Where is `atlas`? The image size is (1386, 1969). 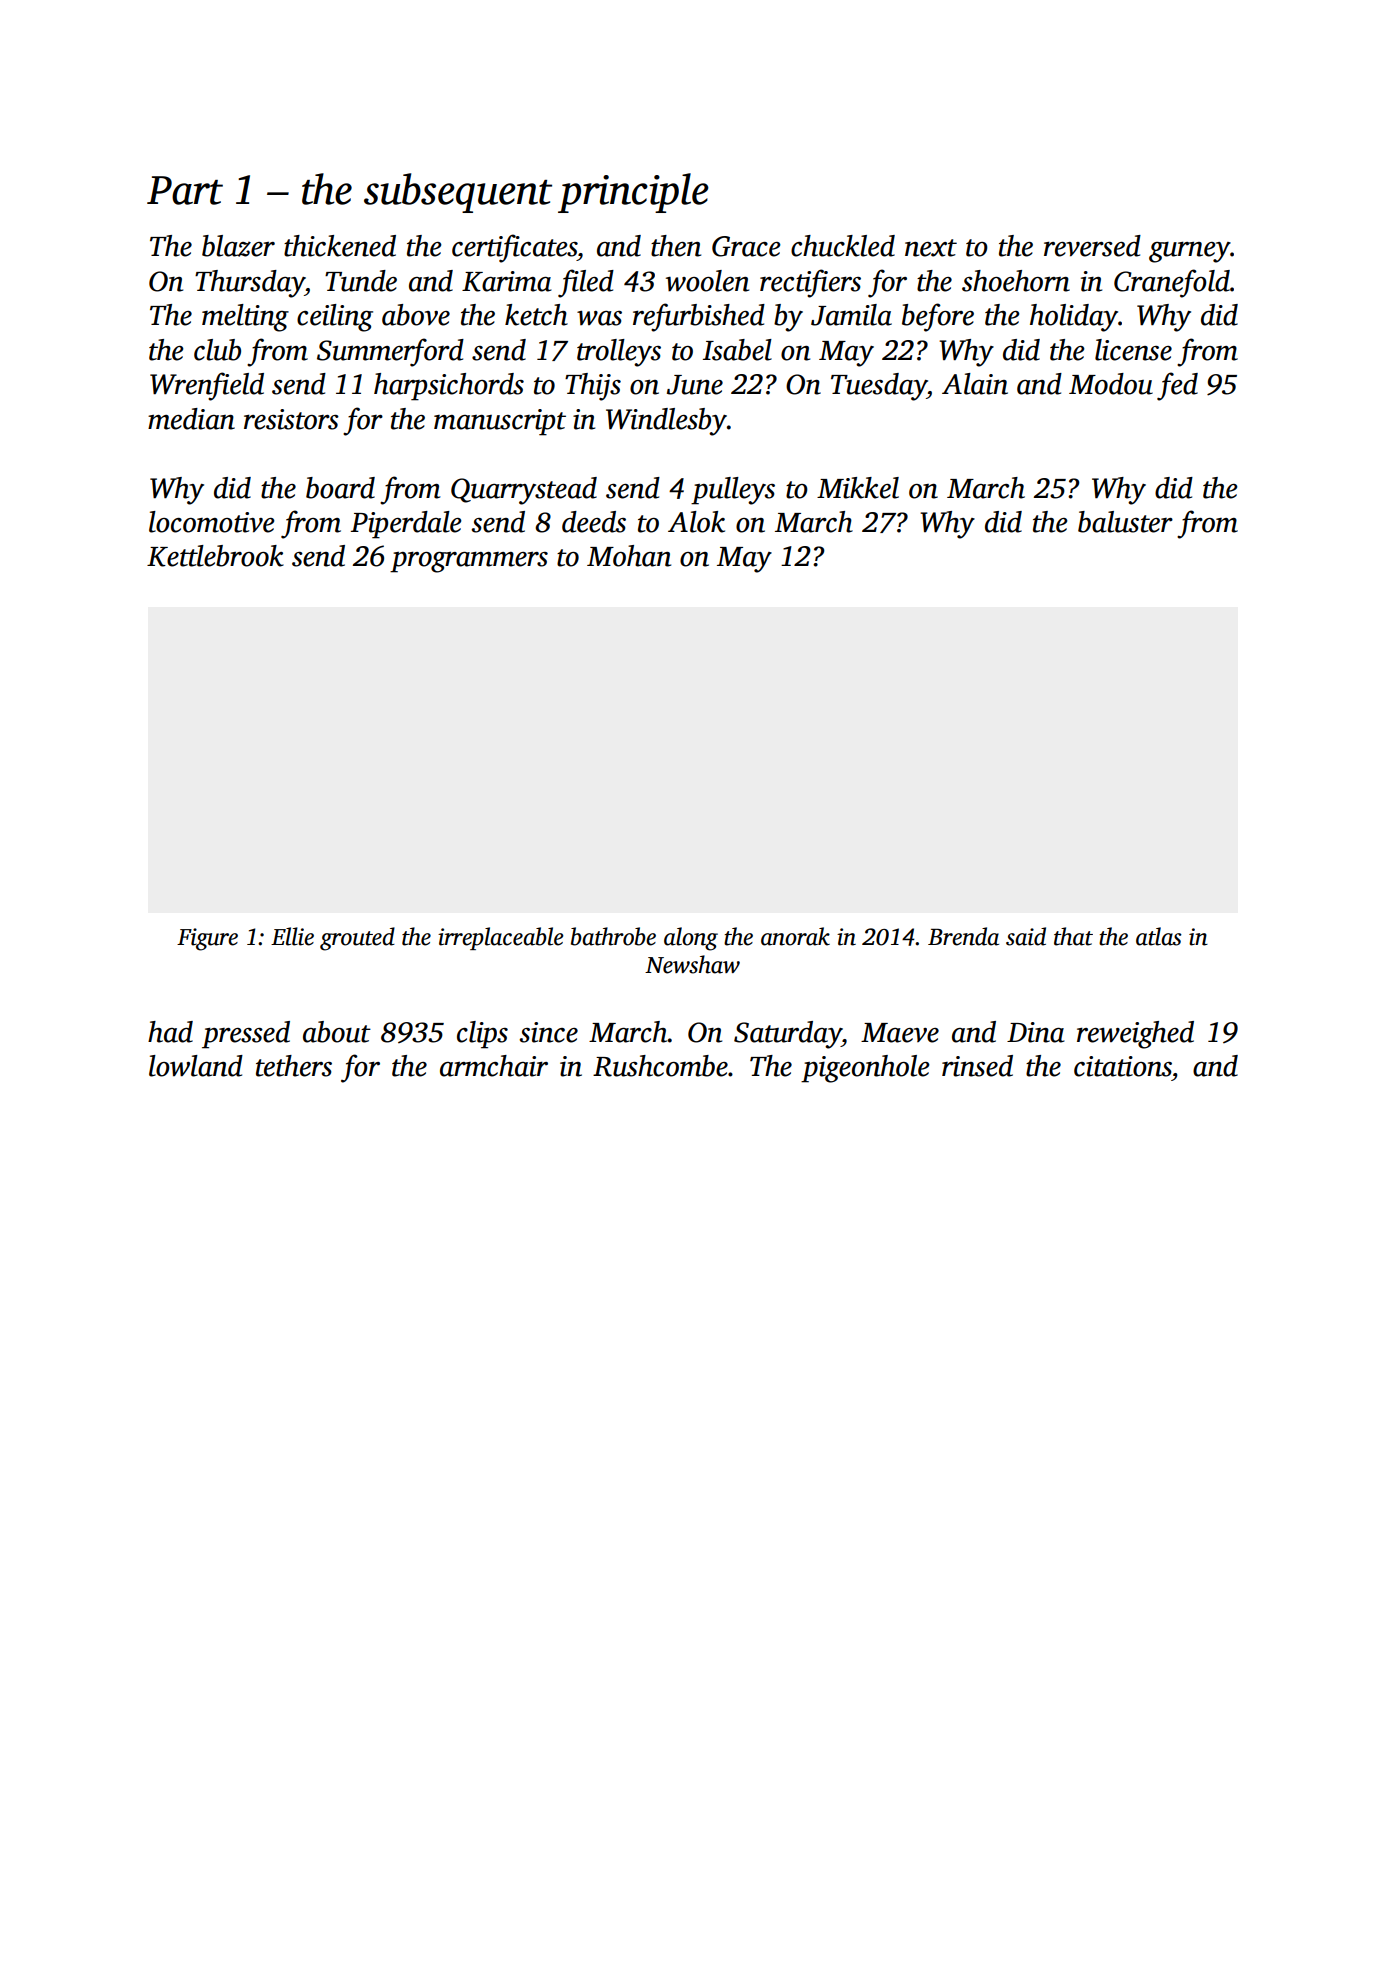
atlas is located at coordinates (1159, 936).
